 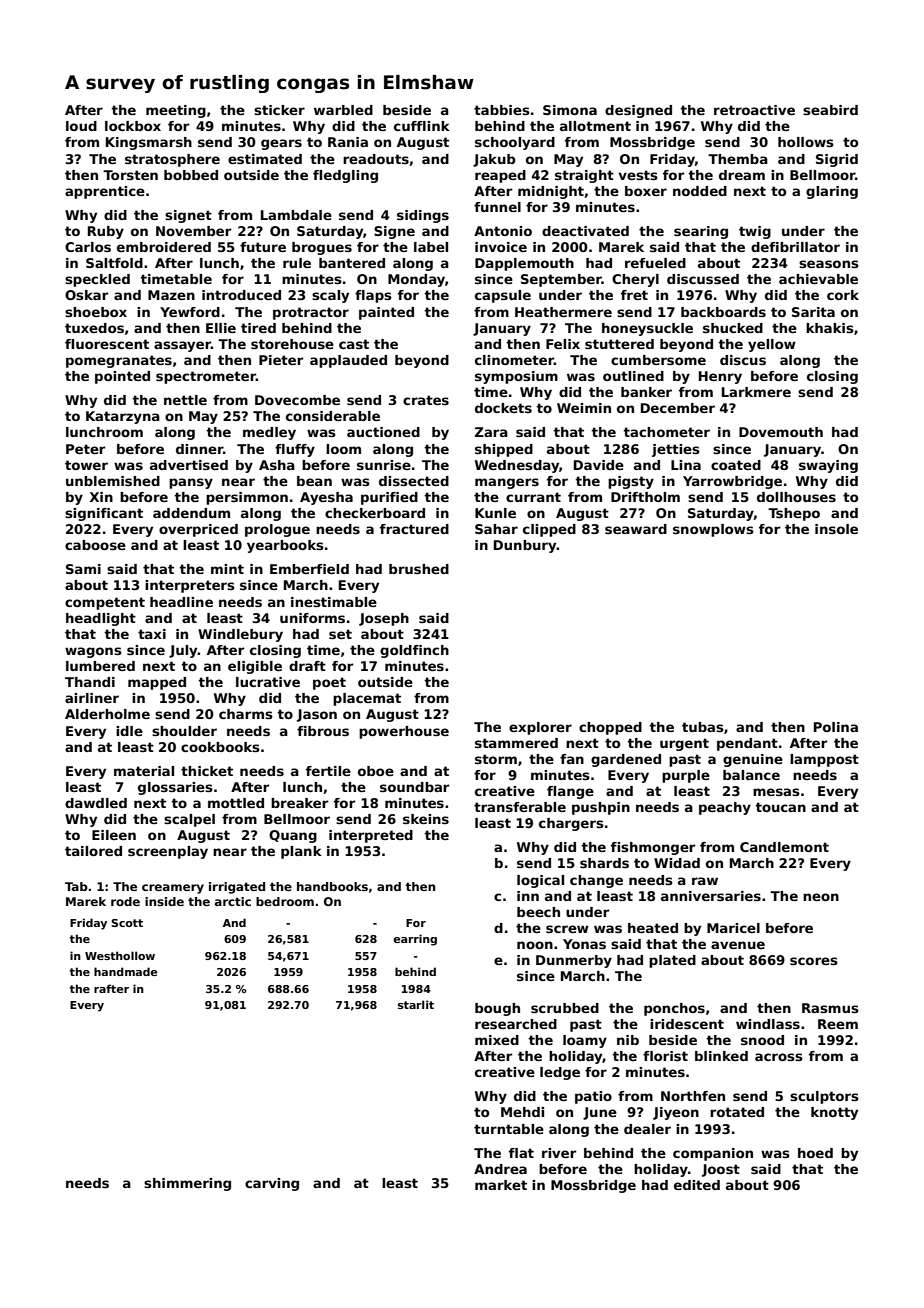 I want to click on dockets, so click(x=503, y=408).
